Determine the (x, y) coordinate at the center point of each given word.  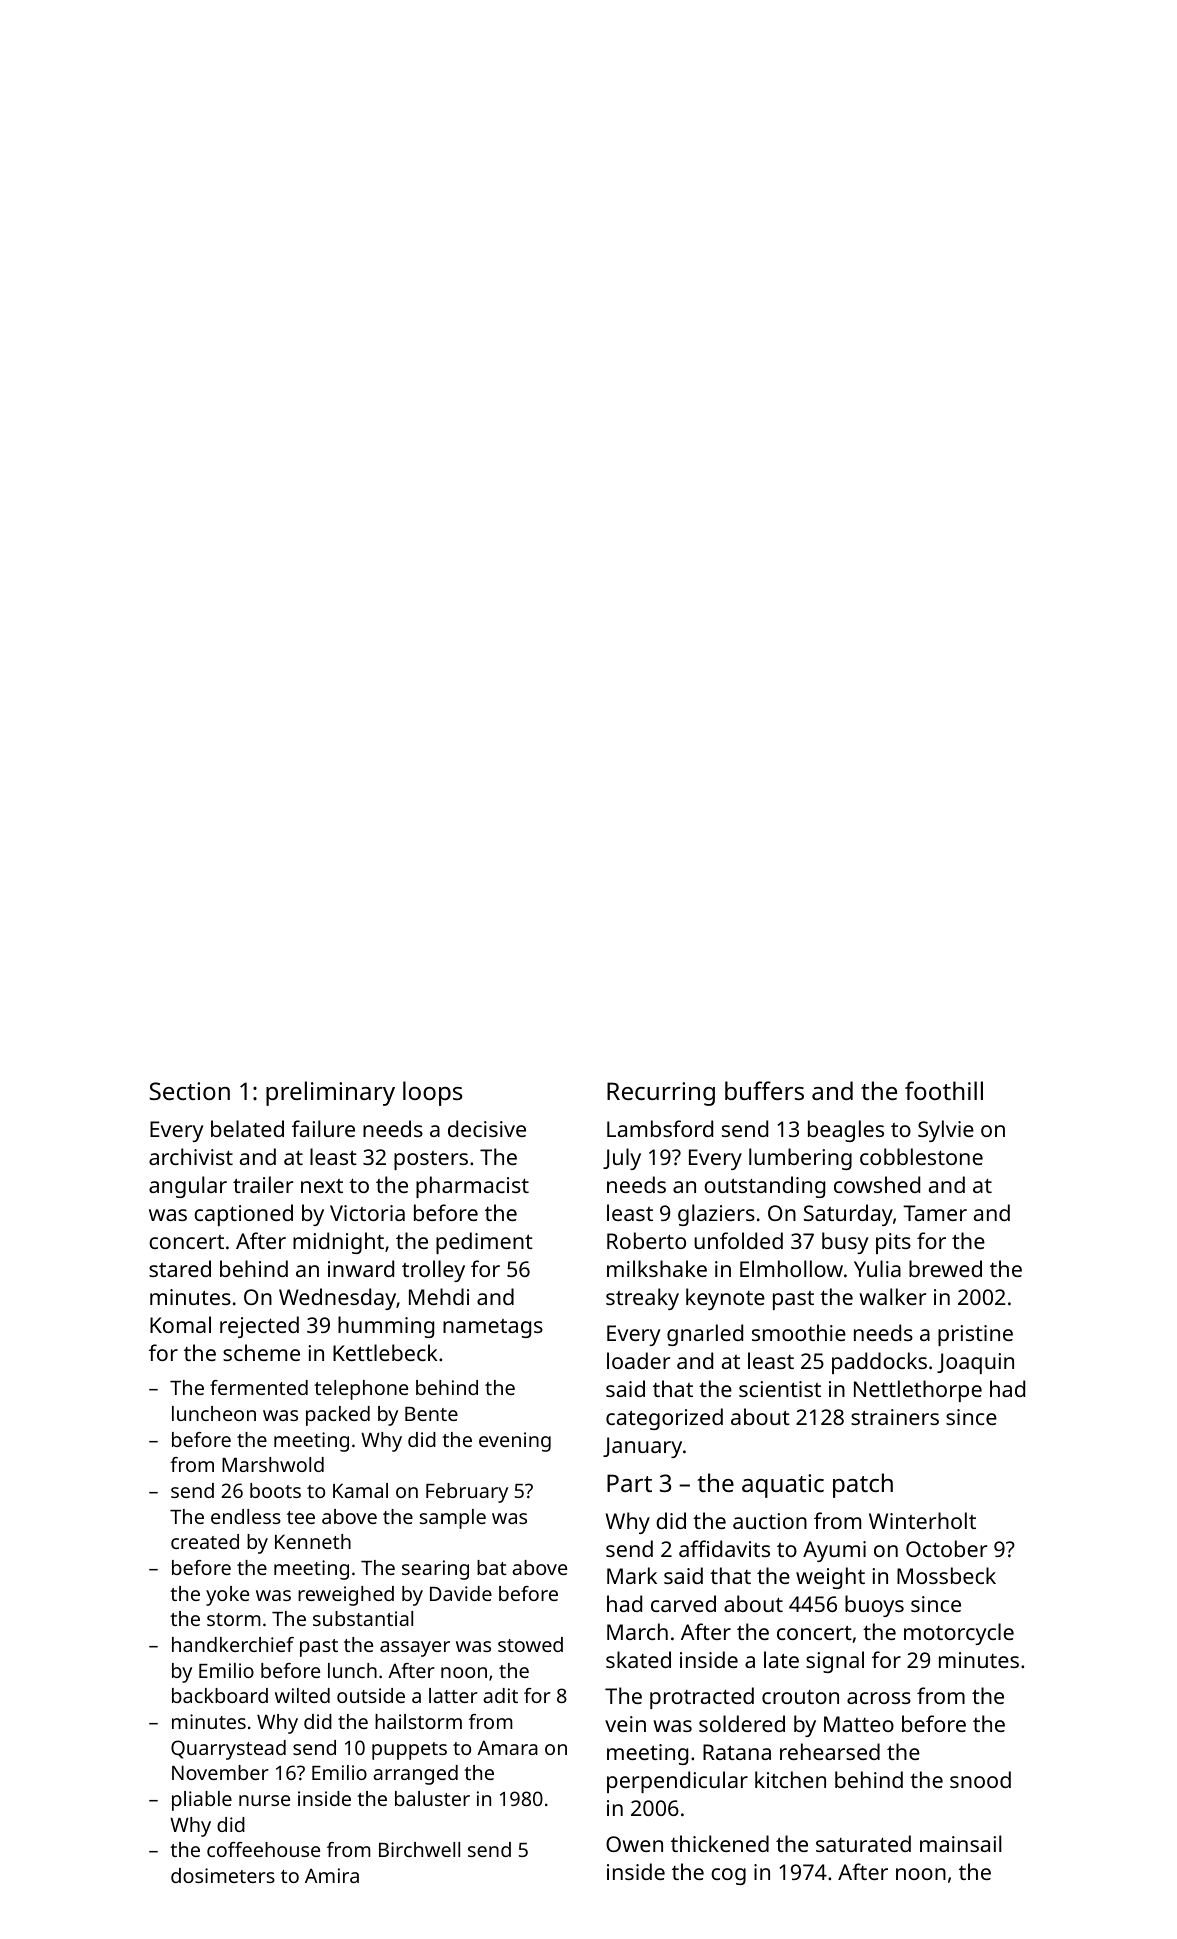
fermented (259, 1387)
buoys (874, 1606)
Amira (332, 1875)
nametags (493, 1328)
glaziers (716, 1215)
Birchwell (419, 1849)
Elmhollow (791, 1268)
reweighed (346, 1596)
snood (980, 1779)
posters (431, 1160)
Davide (461, 1593)
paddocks (879, 1363)
